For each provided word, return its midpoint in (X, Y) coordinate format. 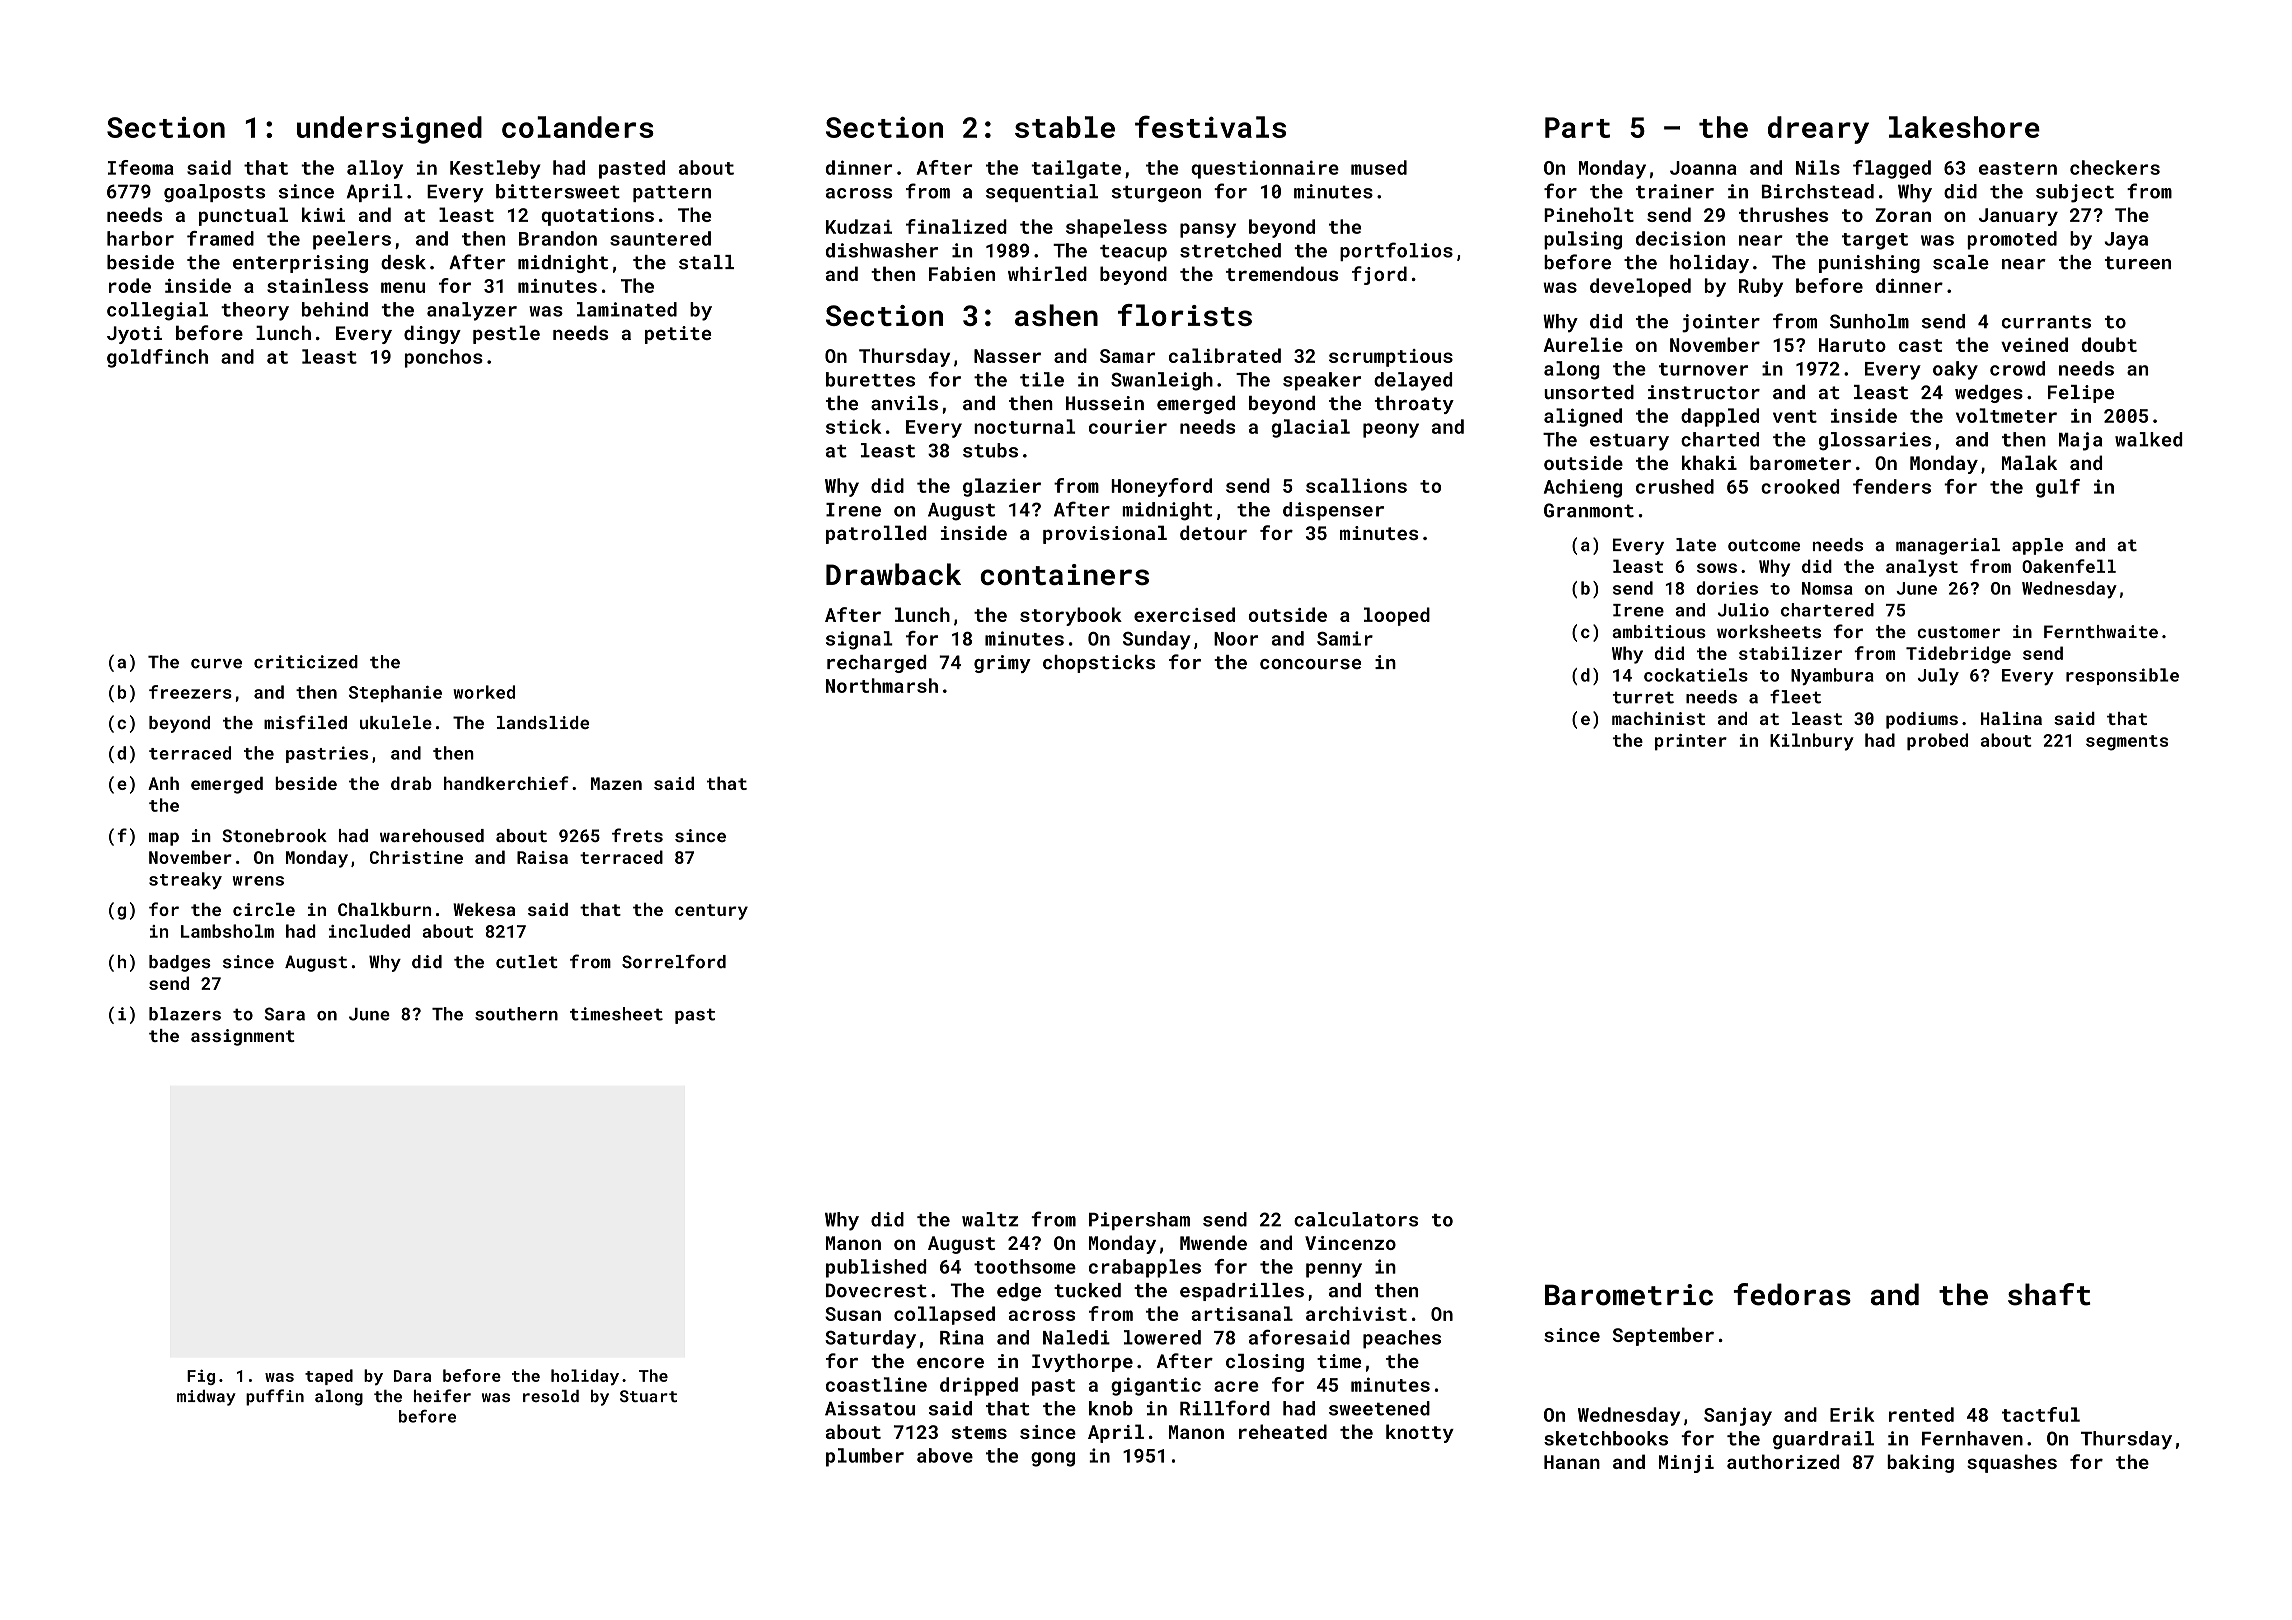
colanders (578, 127)
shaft (2049, 1294)
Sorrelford (674, 961)
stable (1065, 127)
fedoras (1792, 1294)
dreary (1818, 130)
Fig (201, 1377)
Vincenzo (1350, 1243)
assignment (243, 1037)
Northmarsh (882, 685)
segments (2127, 743)
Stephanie (395, 693)
